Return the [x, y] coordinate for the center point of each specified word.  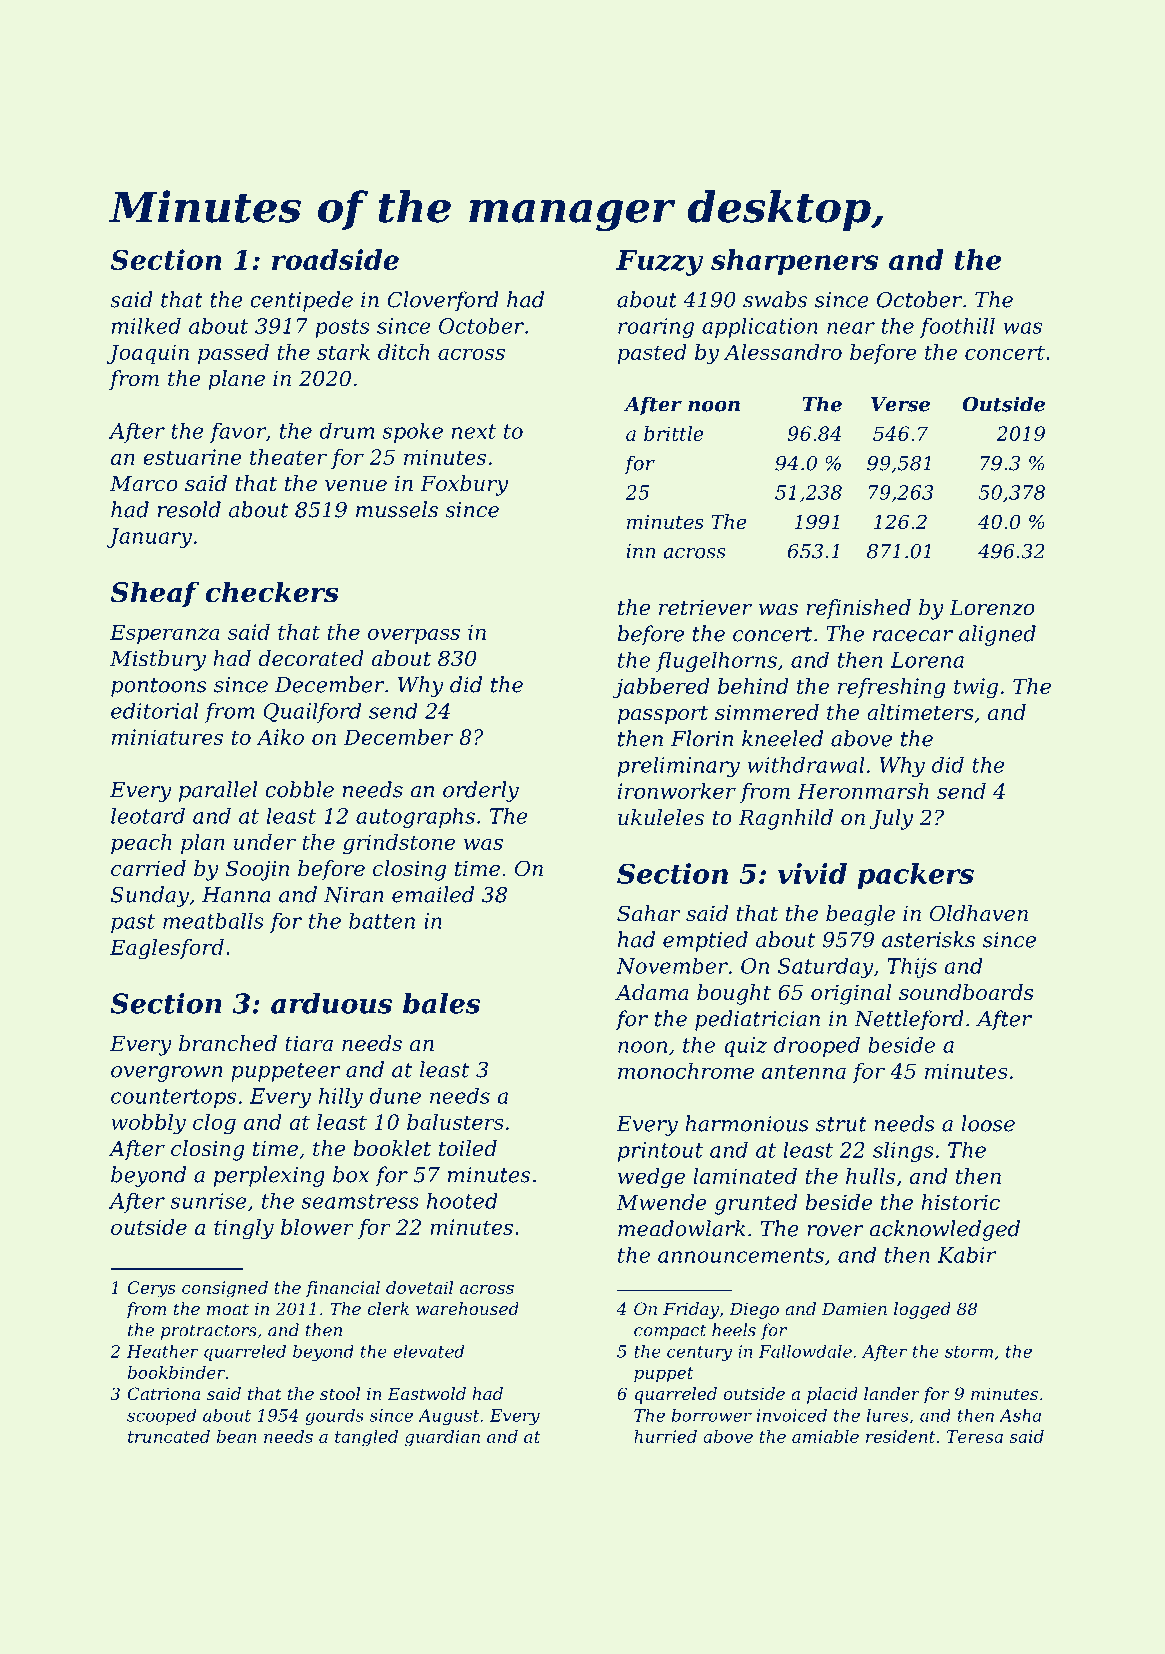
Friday [691, 1310]
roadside [335, 259]
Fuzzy [659, 263]
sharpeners [794, 262]
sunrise [208, 1201]
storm [969, 1352]
